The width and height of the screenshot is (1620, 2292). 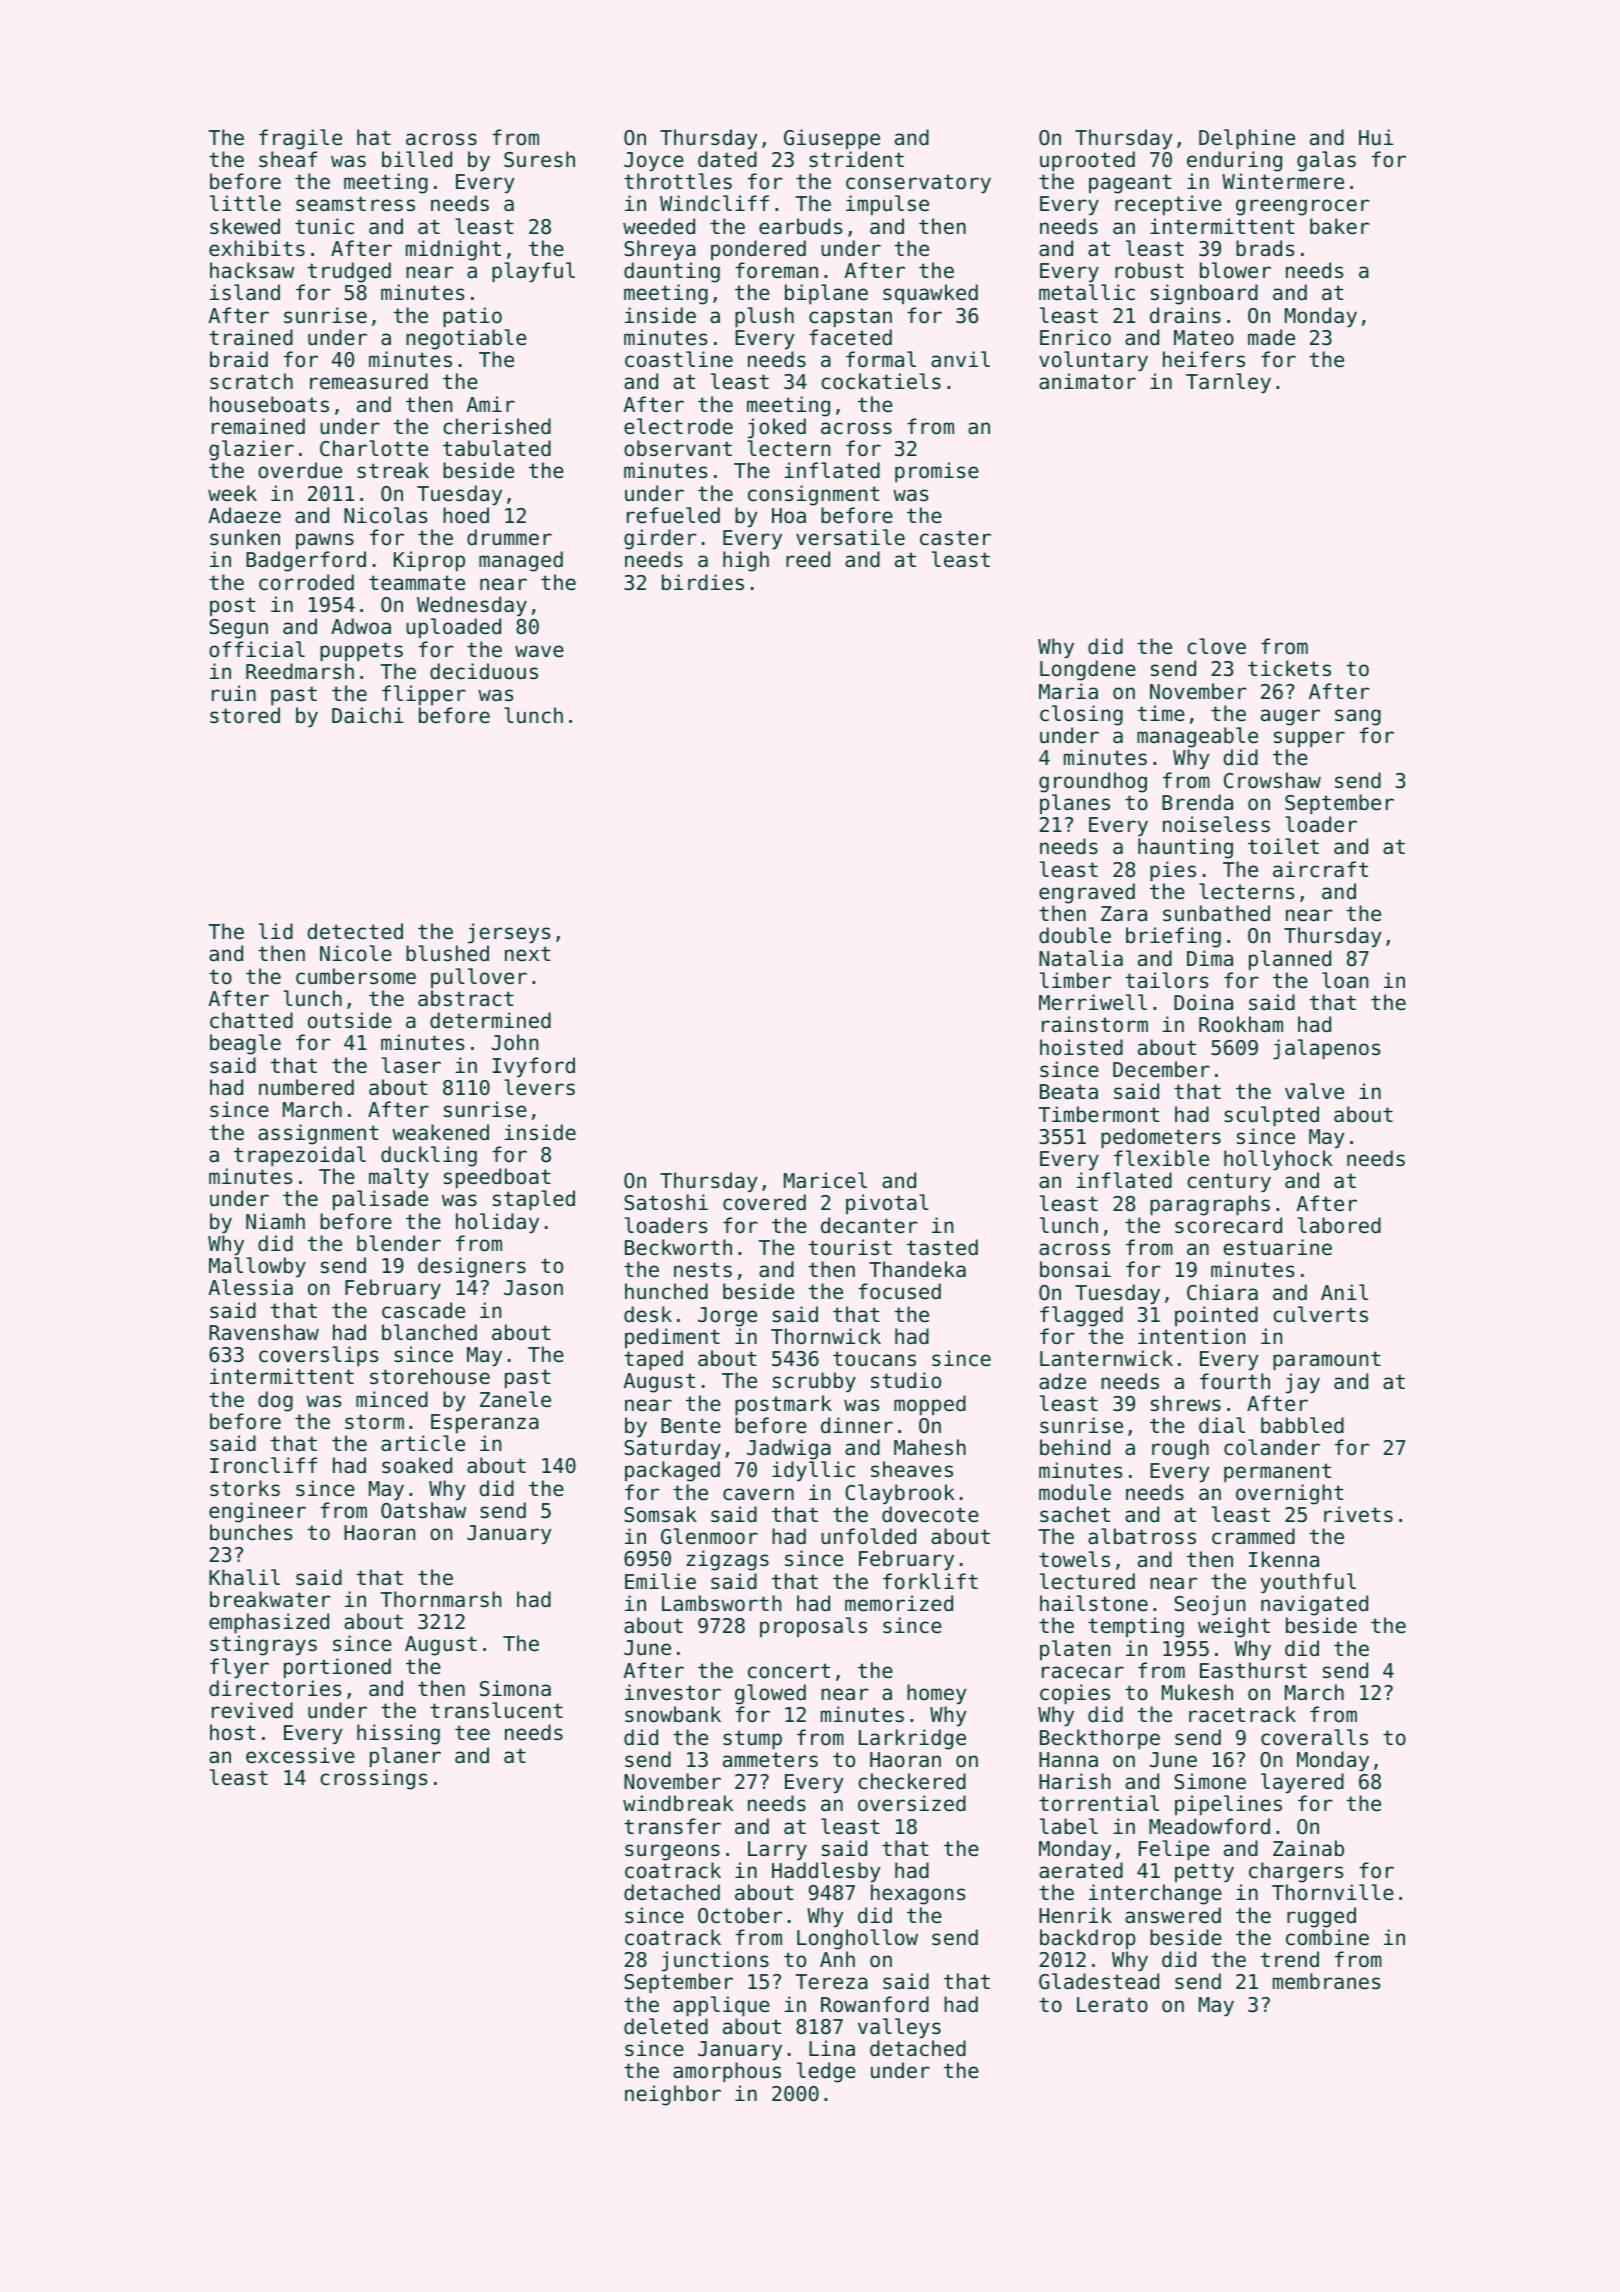 I want to click on refueled, so click(x=673, y=515).
